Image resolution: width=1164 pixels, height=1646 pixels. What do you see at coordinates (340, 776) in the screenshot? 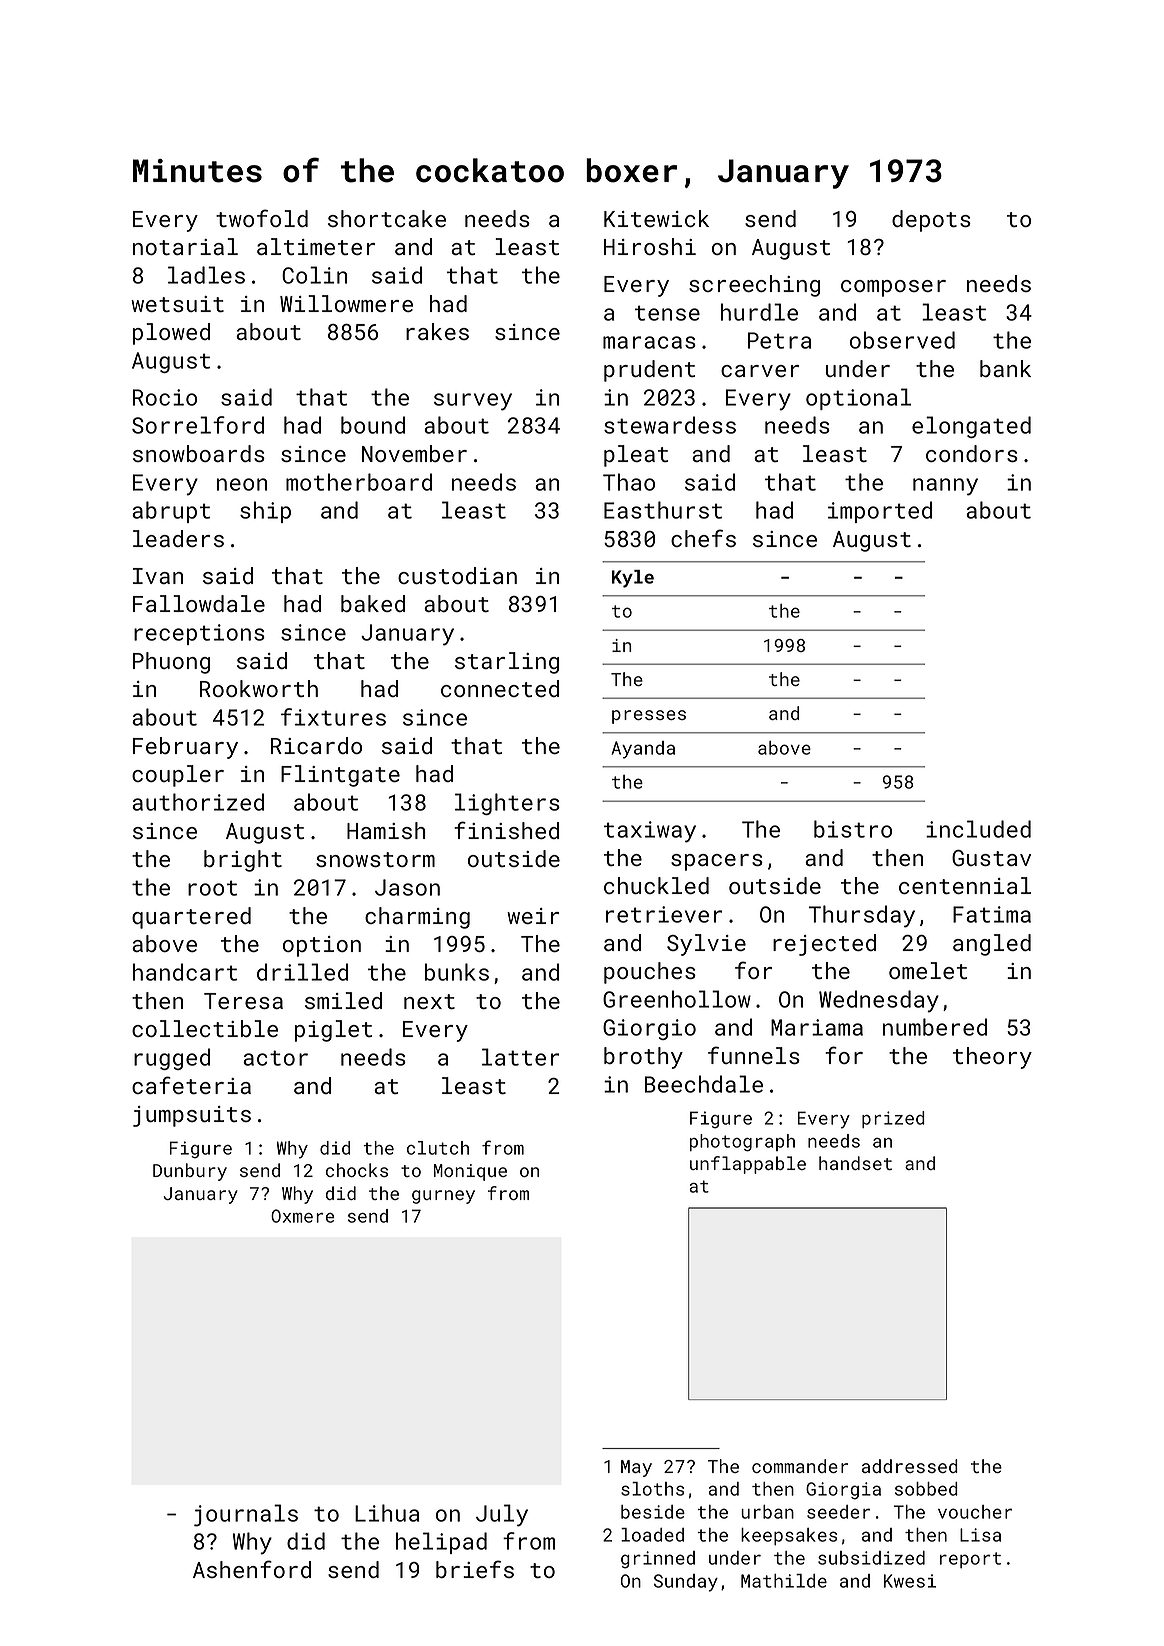
I see `Flintgate` at bounding box center [340, 776].
